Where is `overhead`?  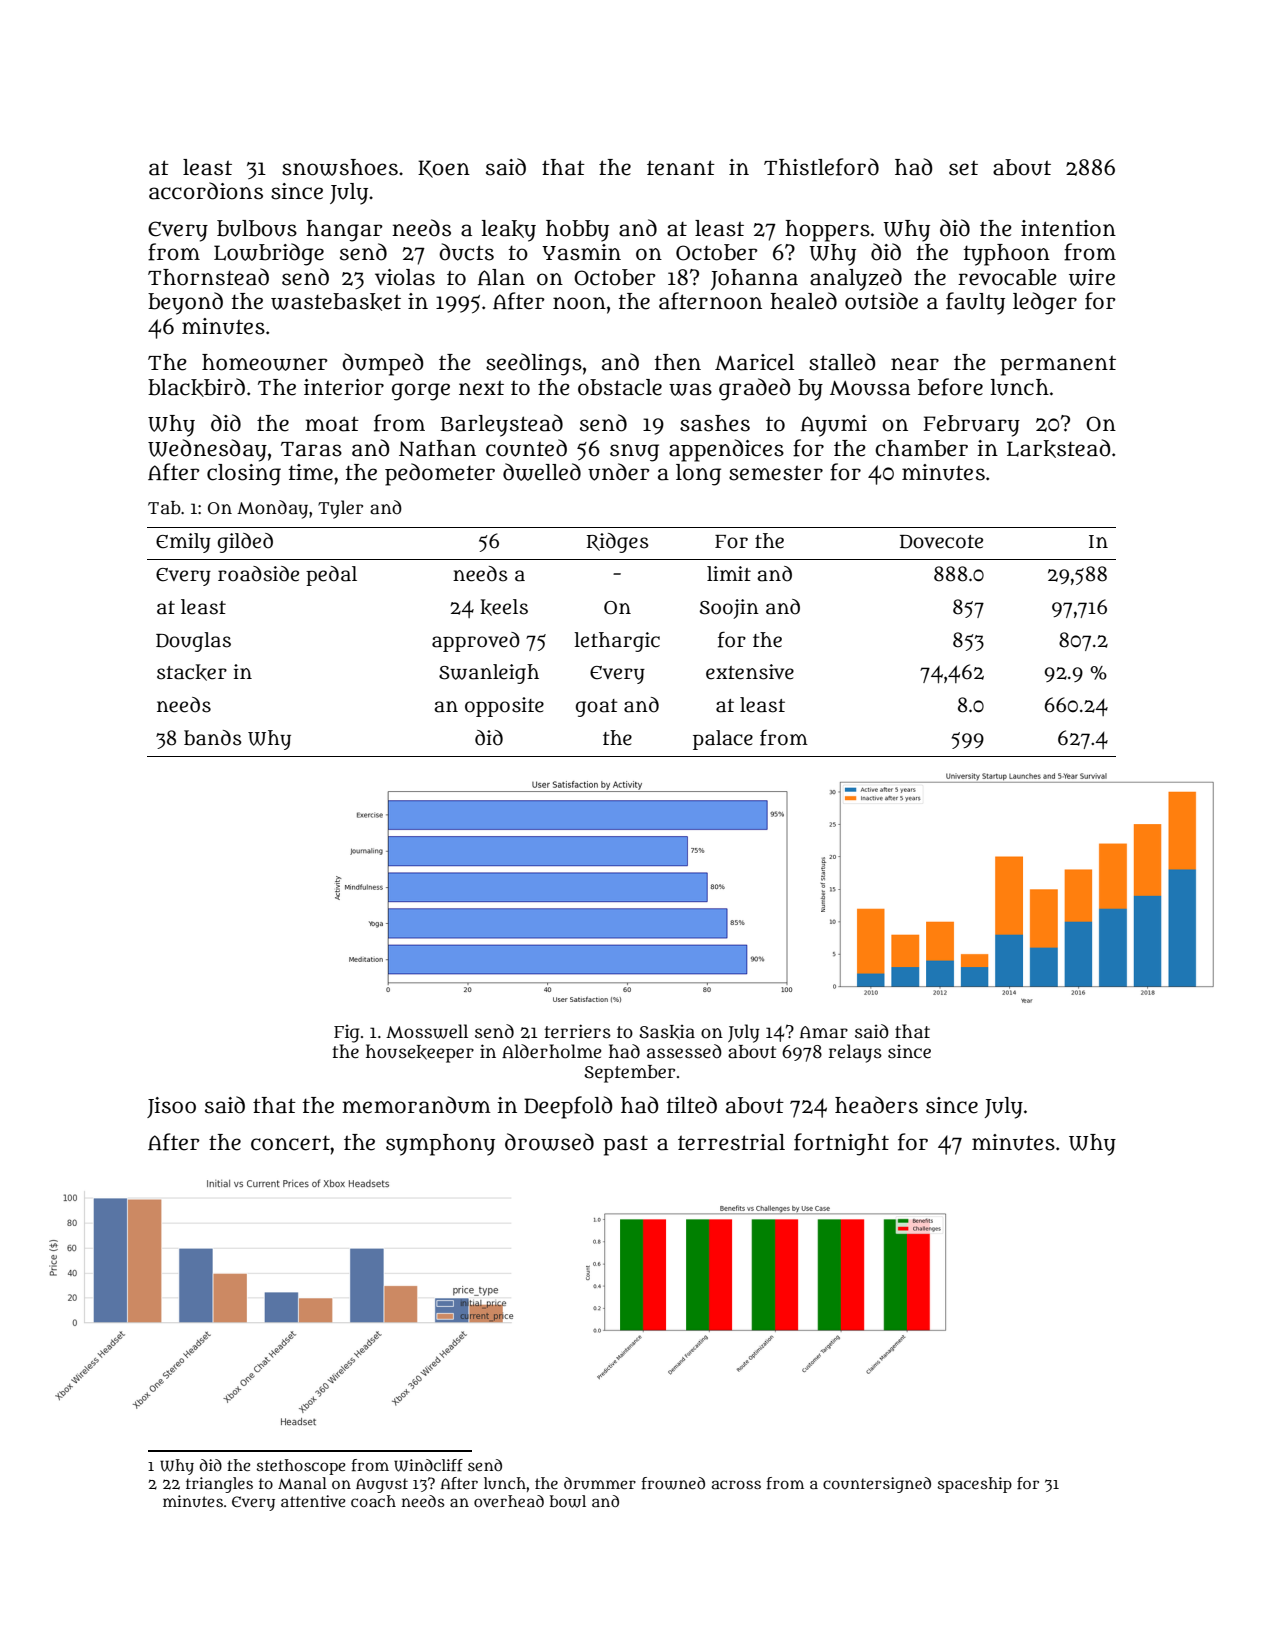
overhead is located at coordinates (509, 1501).
